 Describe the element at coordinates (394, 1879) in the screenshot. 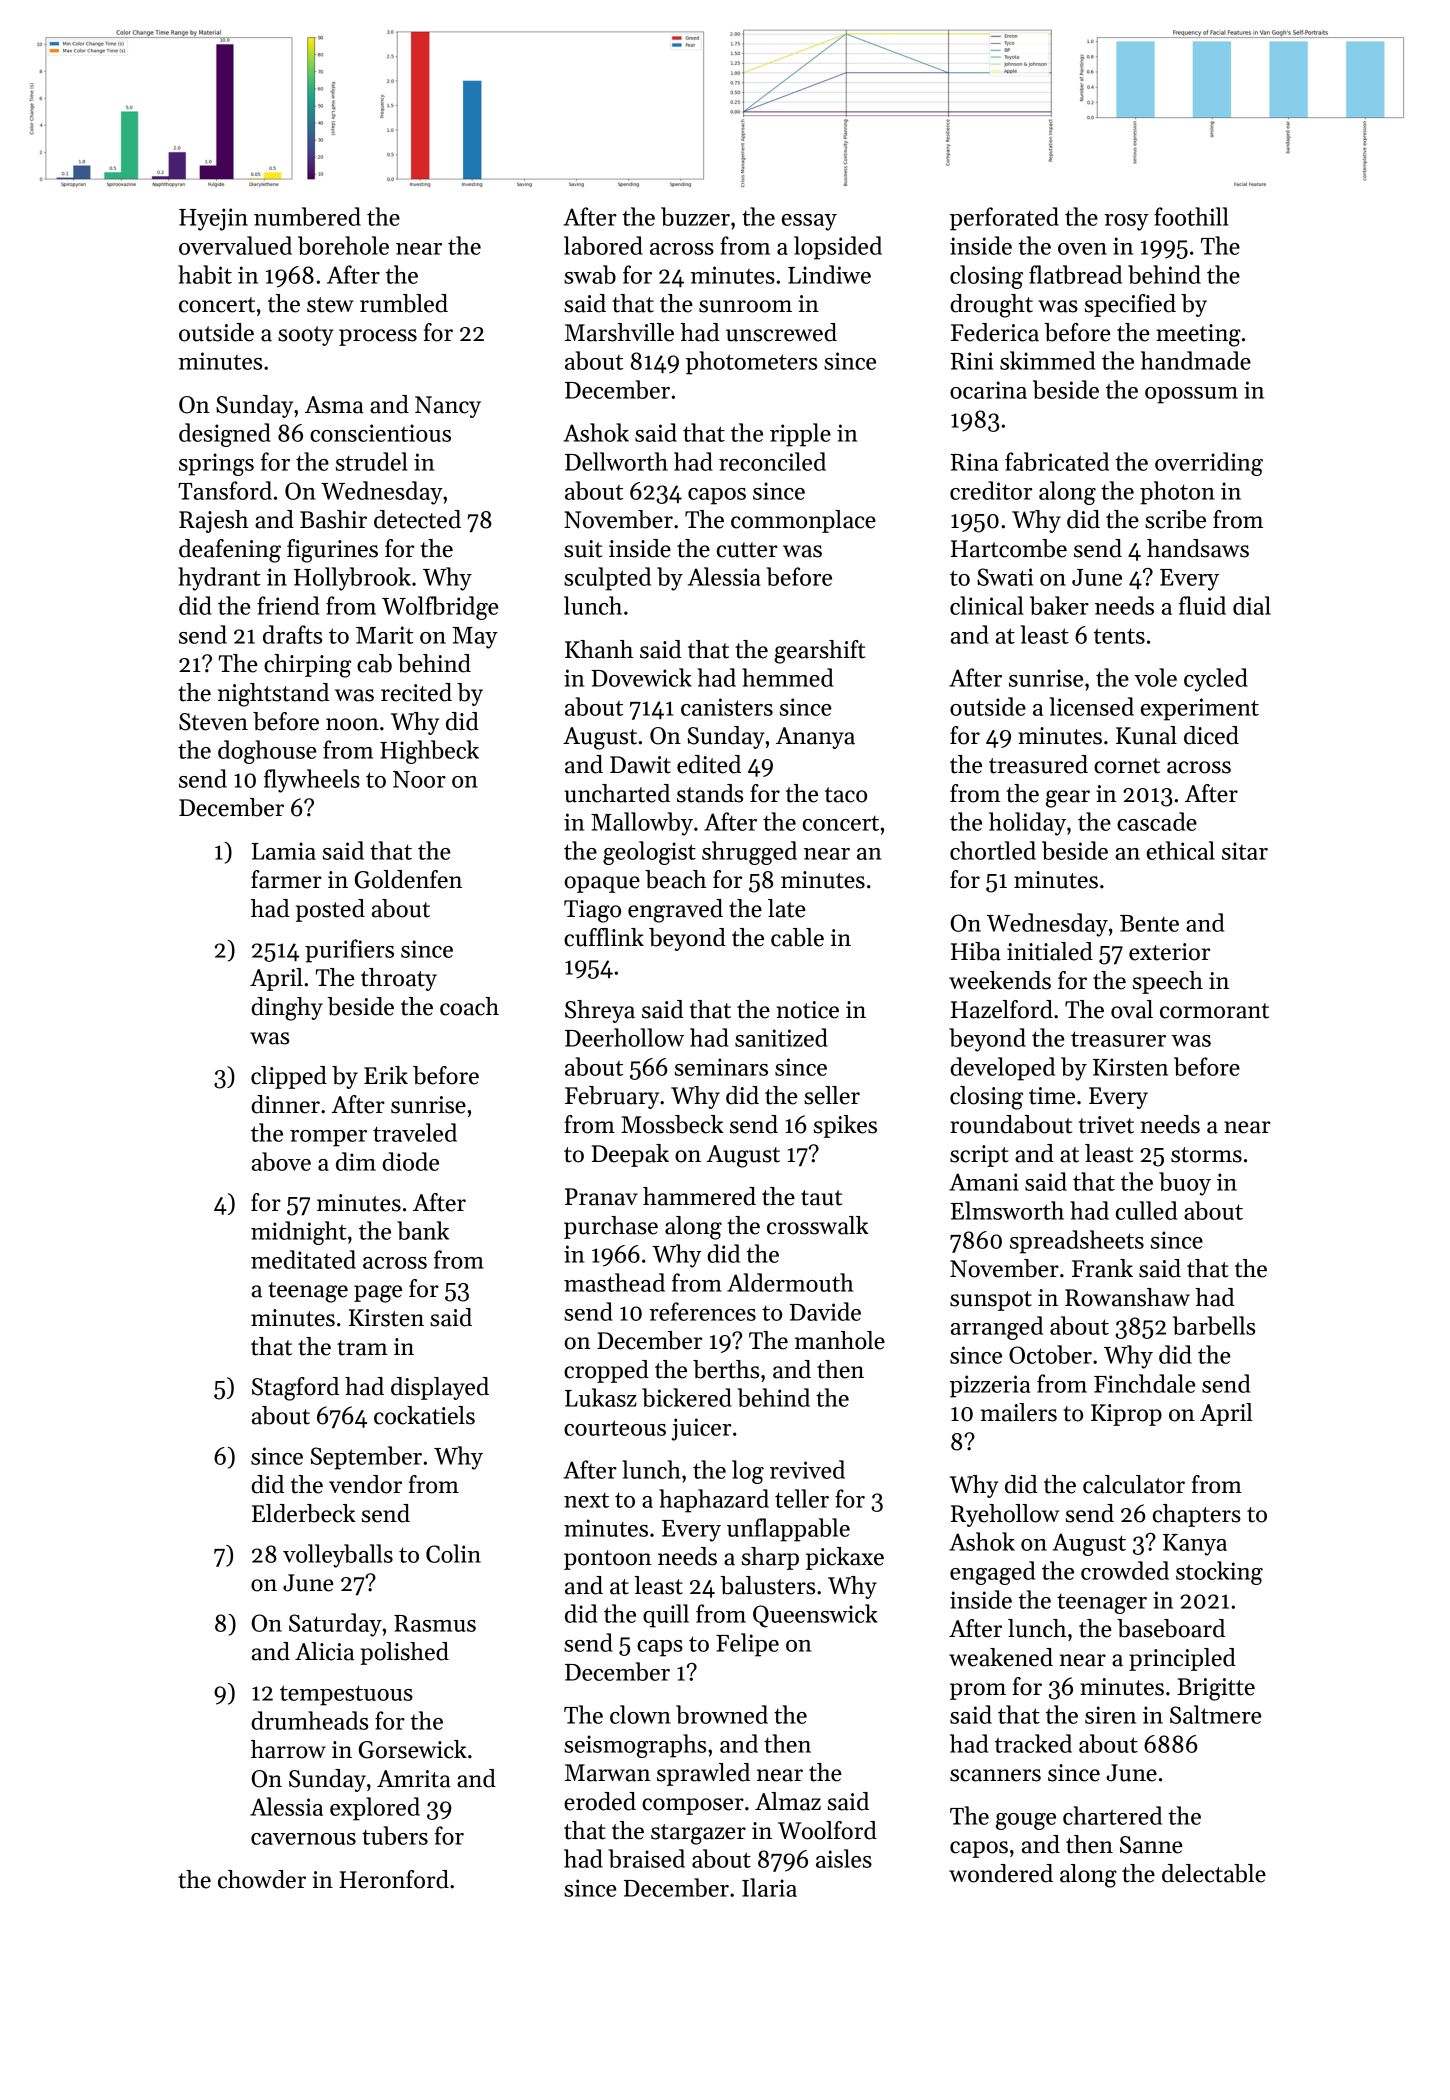

I see `Heronford` at that location.
